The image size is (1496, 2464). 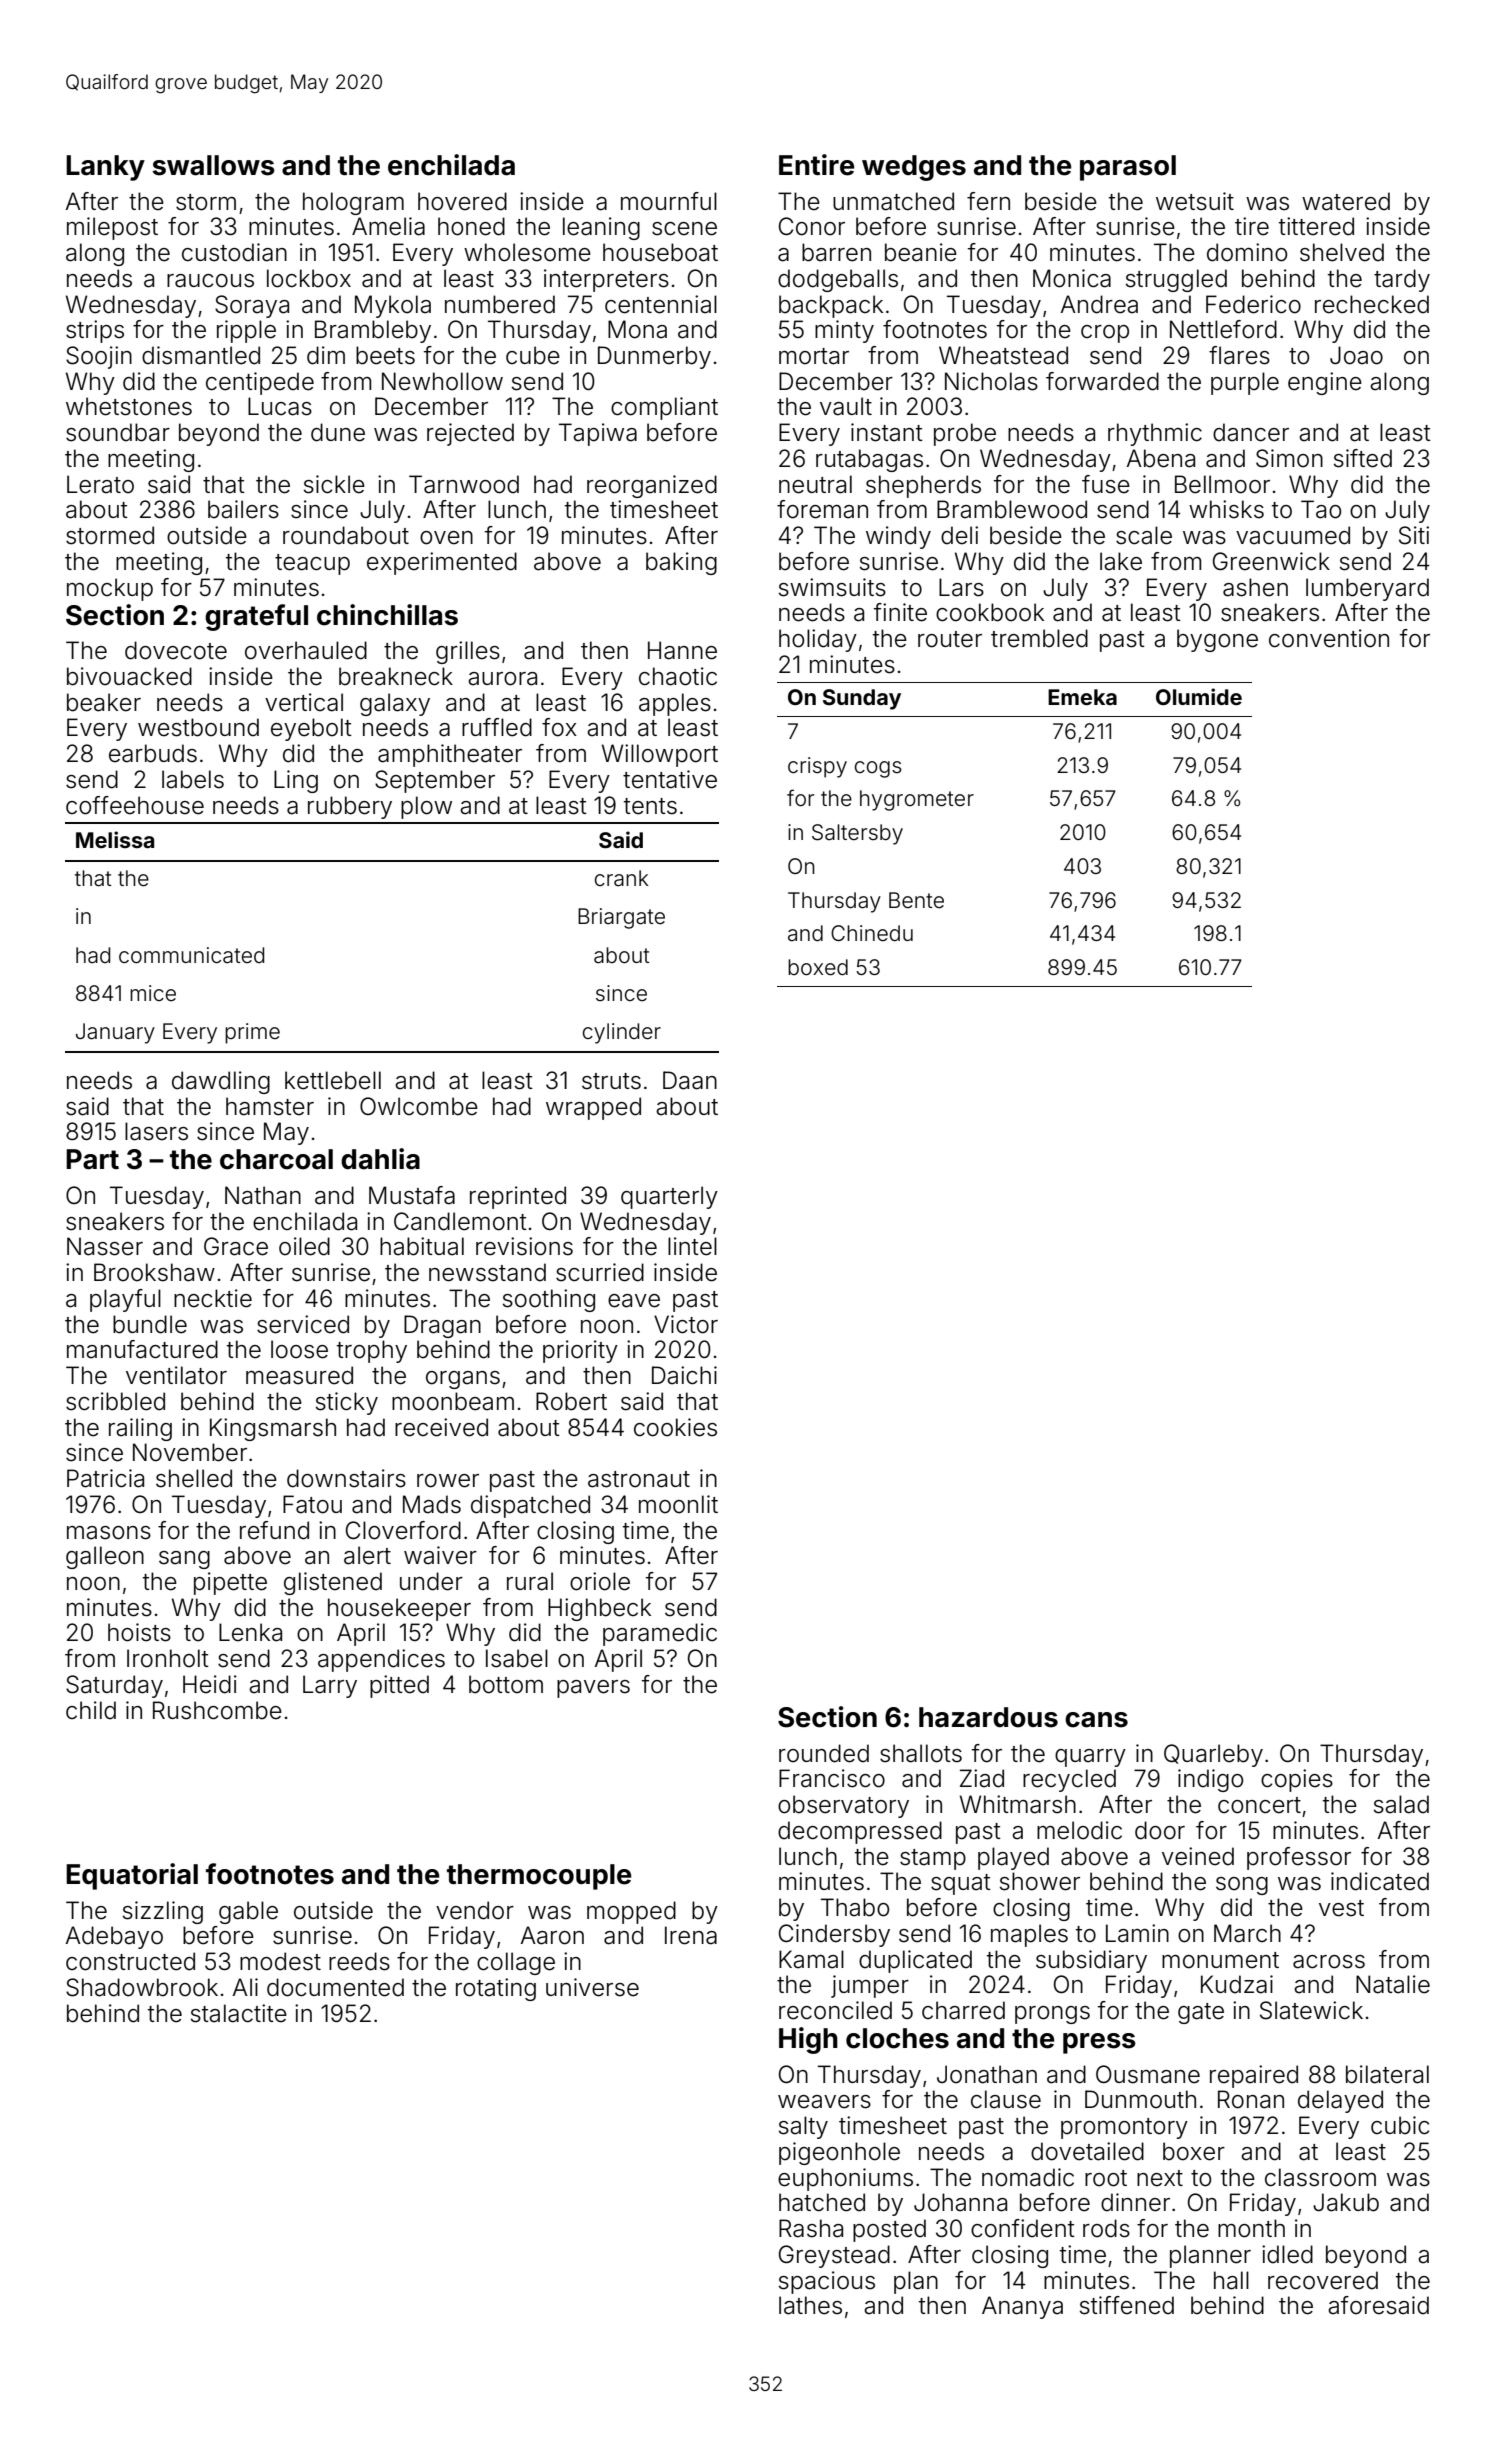 I want to click on cans, so click(x=1096, y=1720).
